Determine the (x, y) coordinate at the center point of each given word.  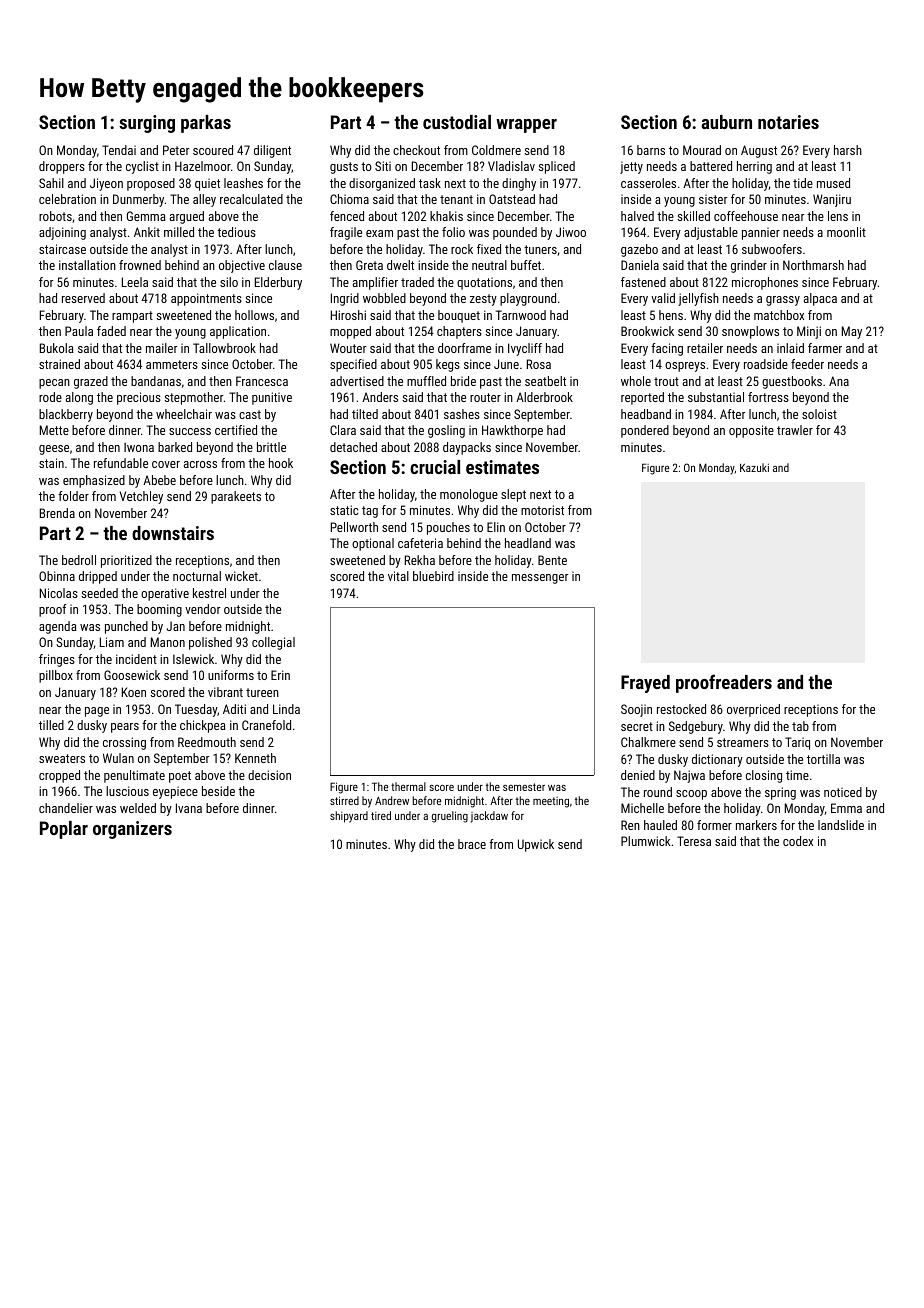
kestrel (209, 593)
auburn (726, 122)
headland (528, 543)
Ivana (189, 808)
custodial (457, 122)
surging (147, 124)
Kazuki (754, 467)
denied (638, 775)
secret (637, 726)
